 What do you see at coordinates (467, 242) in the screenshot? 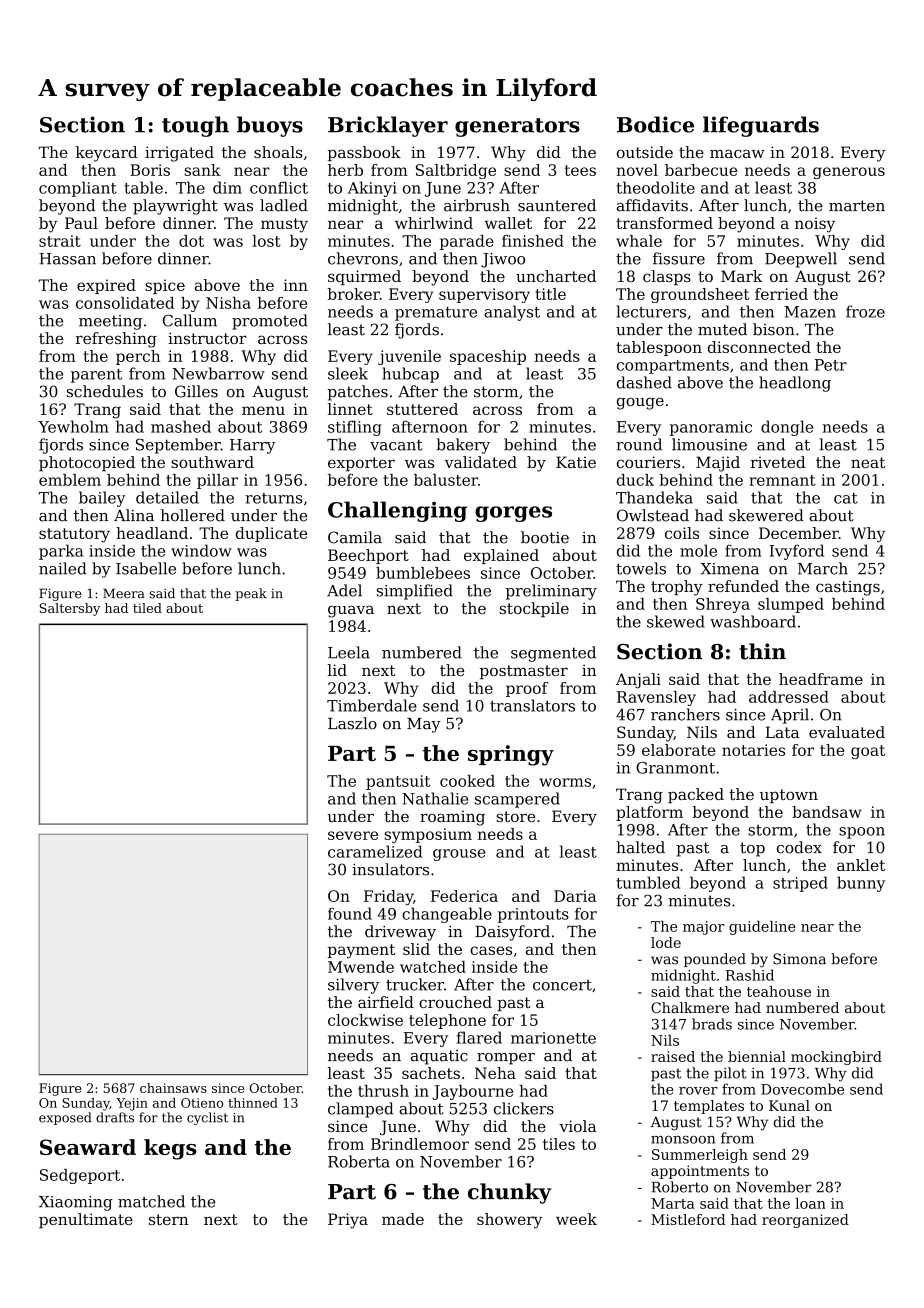
I see `parade` at bounding box center [467, 242].
